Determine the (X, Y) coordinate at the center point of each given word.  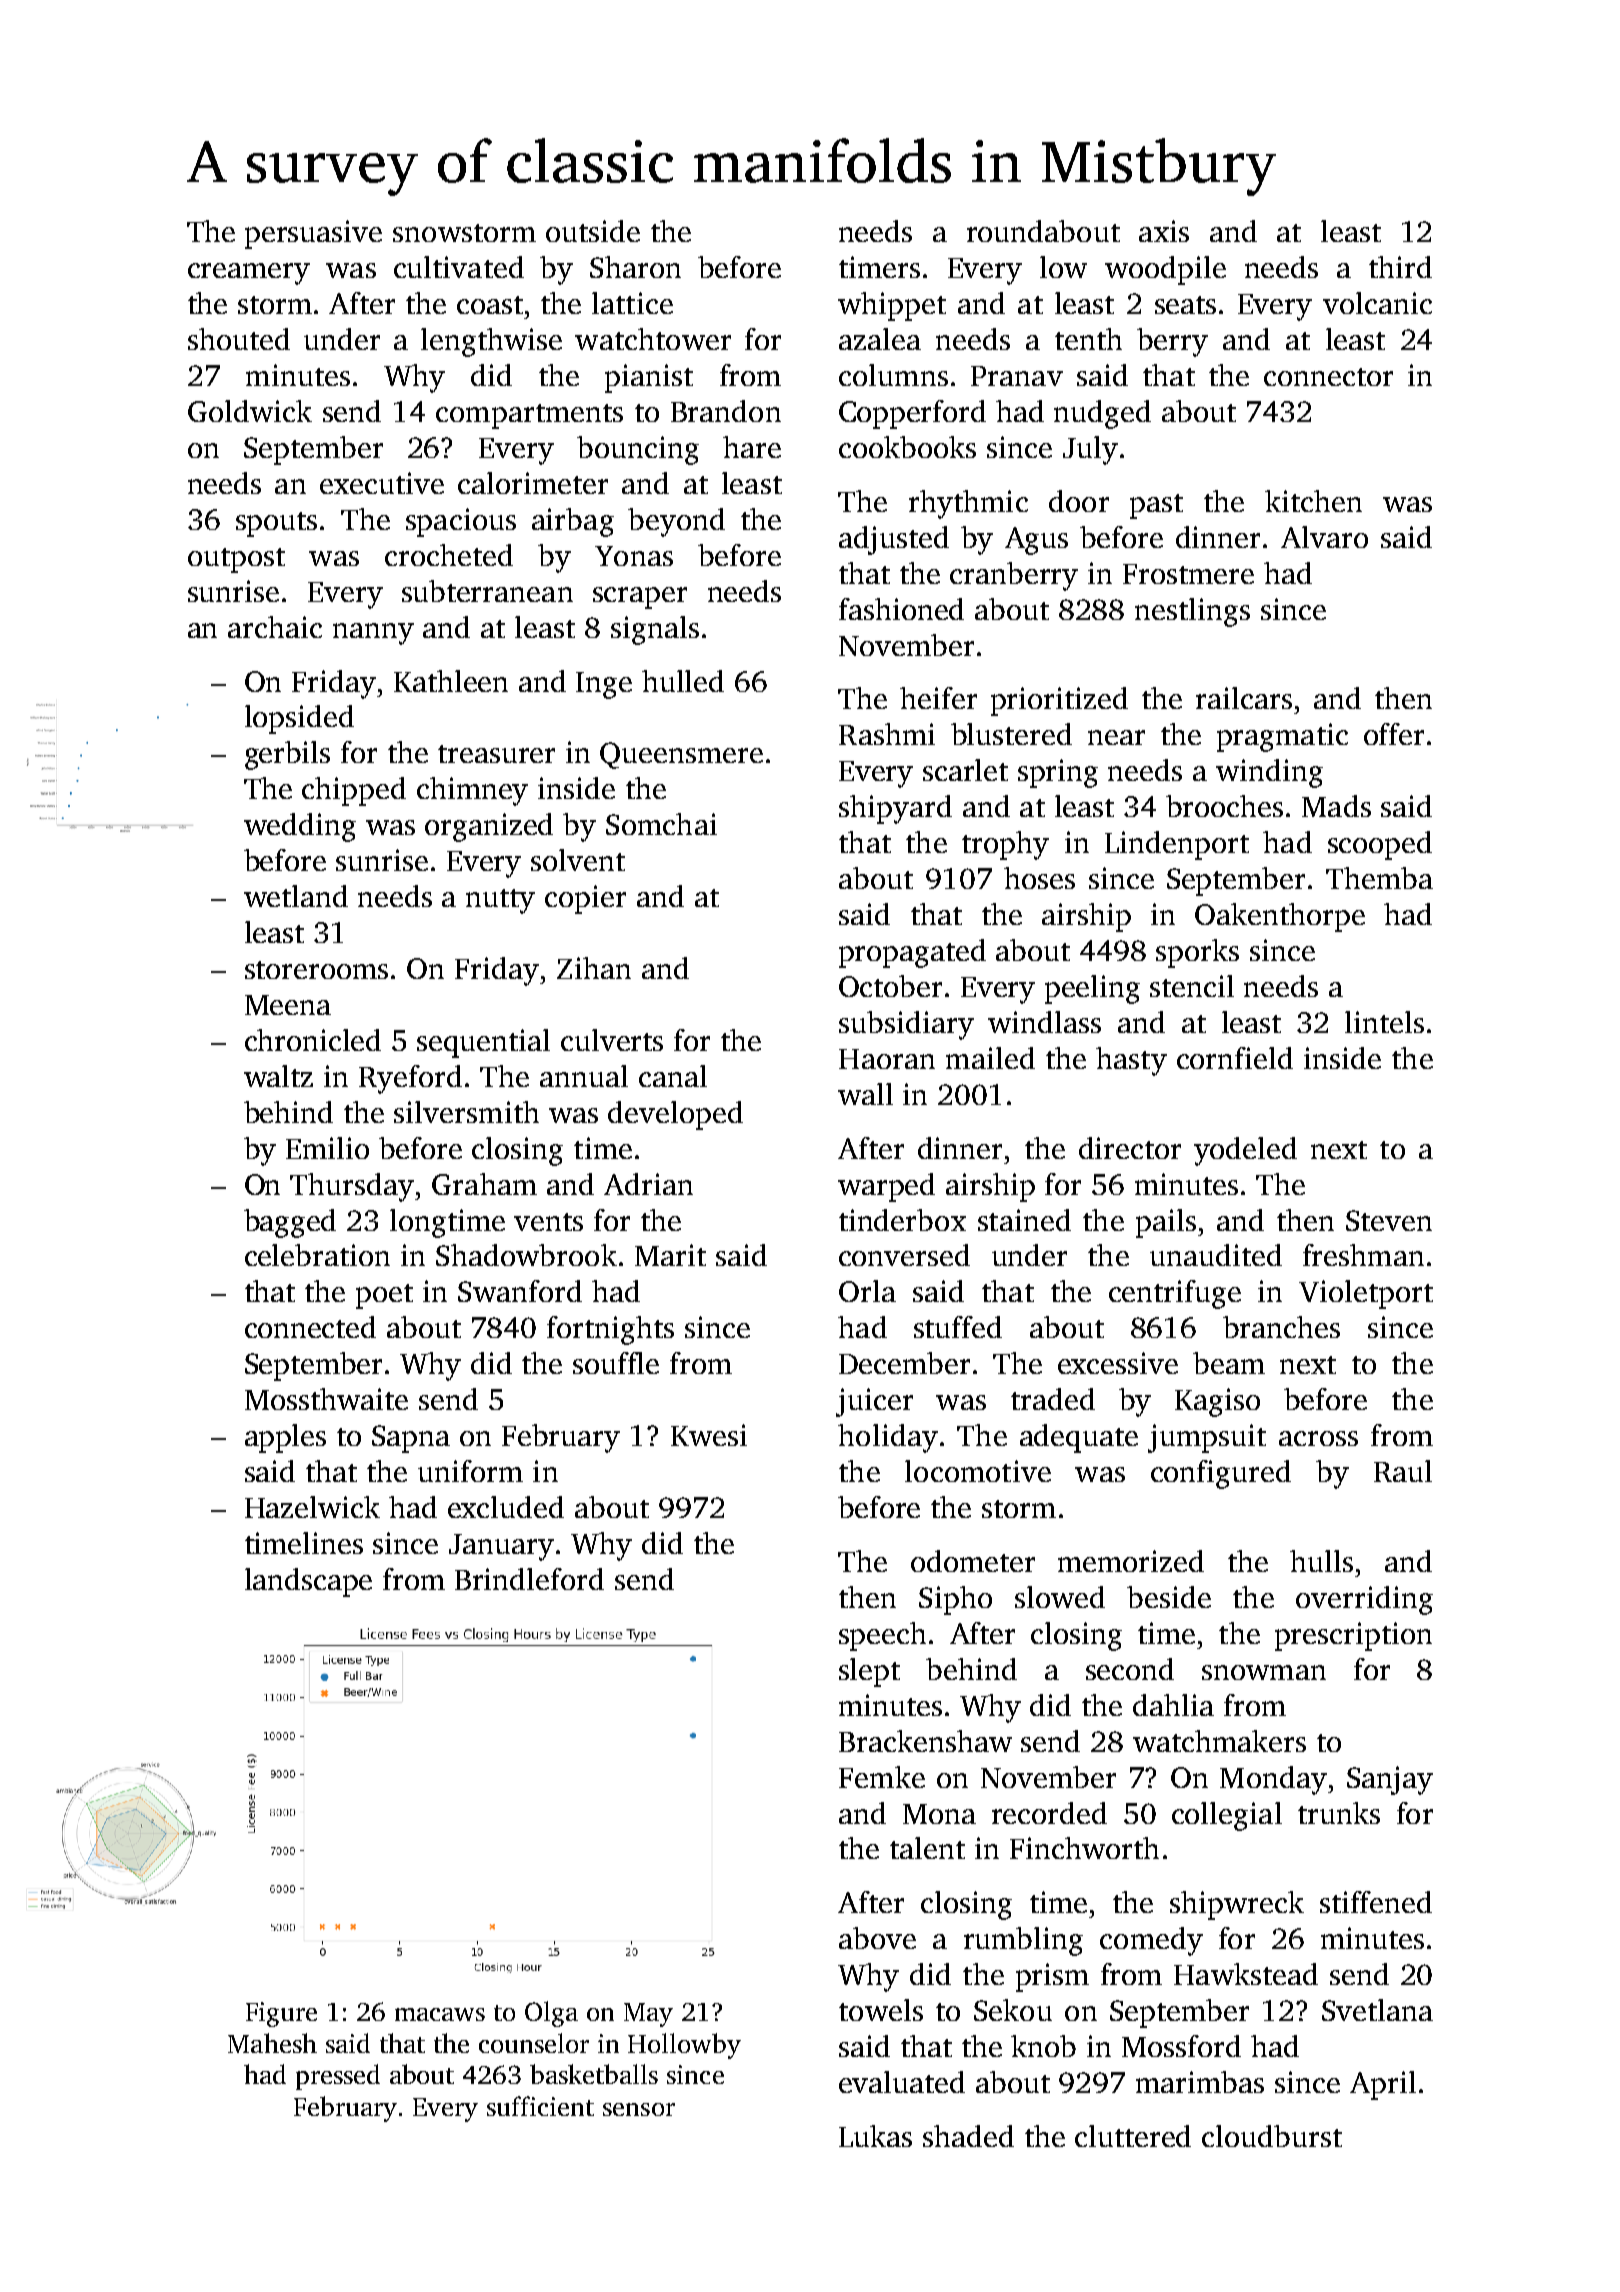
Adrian (648, 1184)
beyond (676, 522)
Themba (1379, 878)
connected (310, 1327)
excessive (1118, 1363)
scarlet (965, 770)
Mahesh (272, 2043)
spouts (276, 524)
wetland (296, 896)
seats (1185, 305)
